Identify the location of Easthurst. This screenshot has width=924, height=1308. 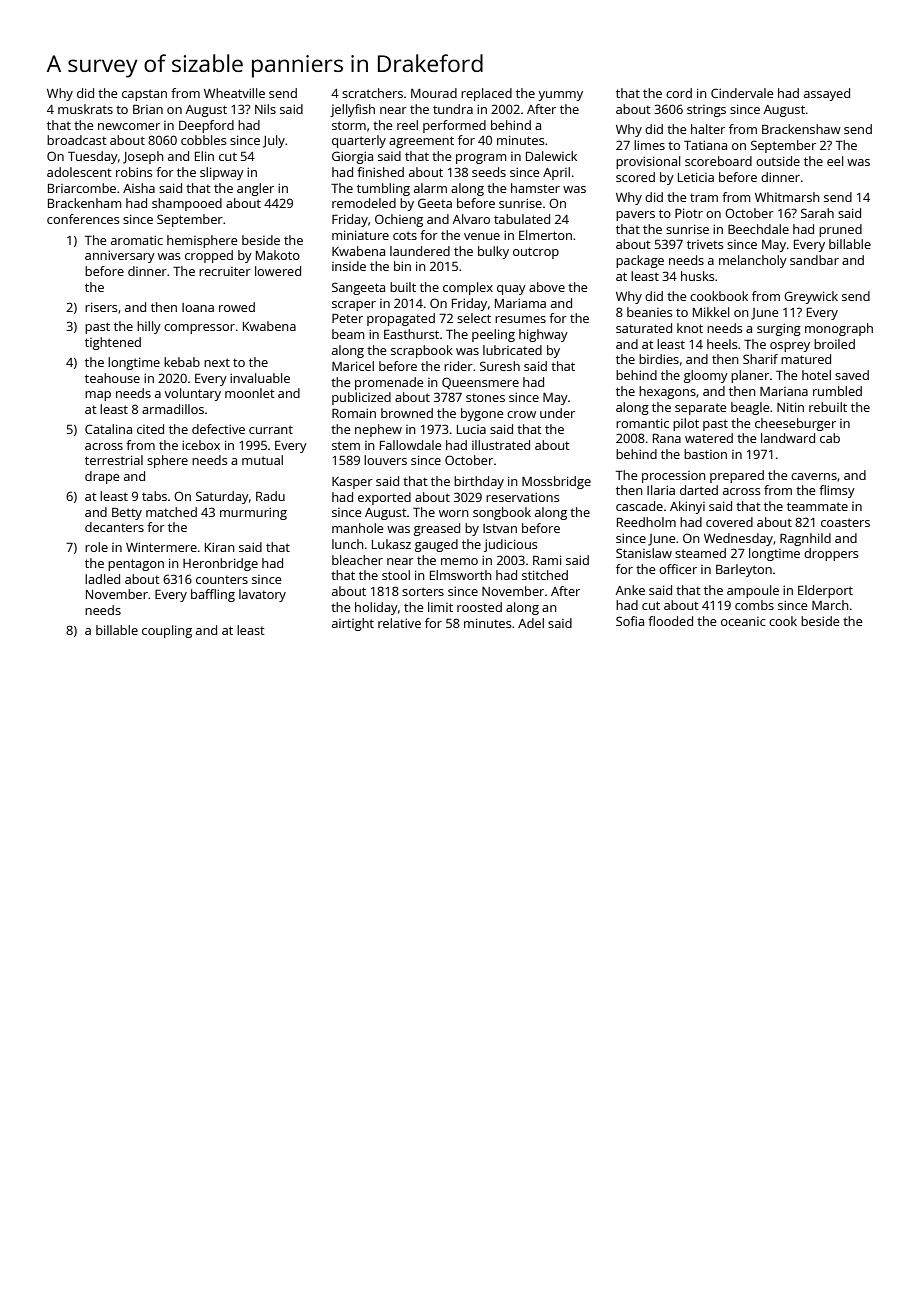
(411, 334).
